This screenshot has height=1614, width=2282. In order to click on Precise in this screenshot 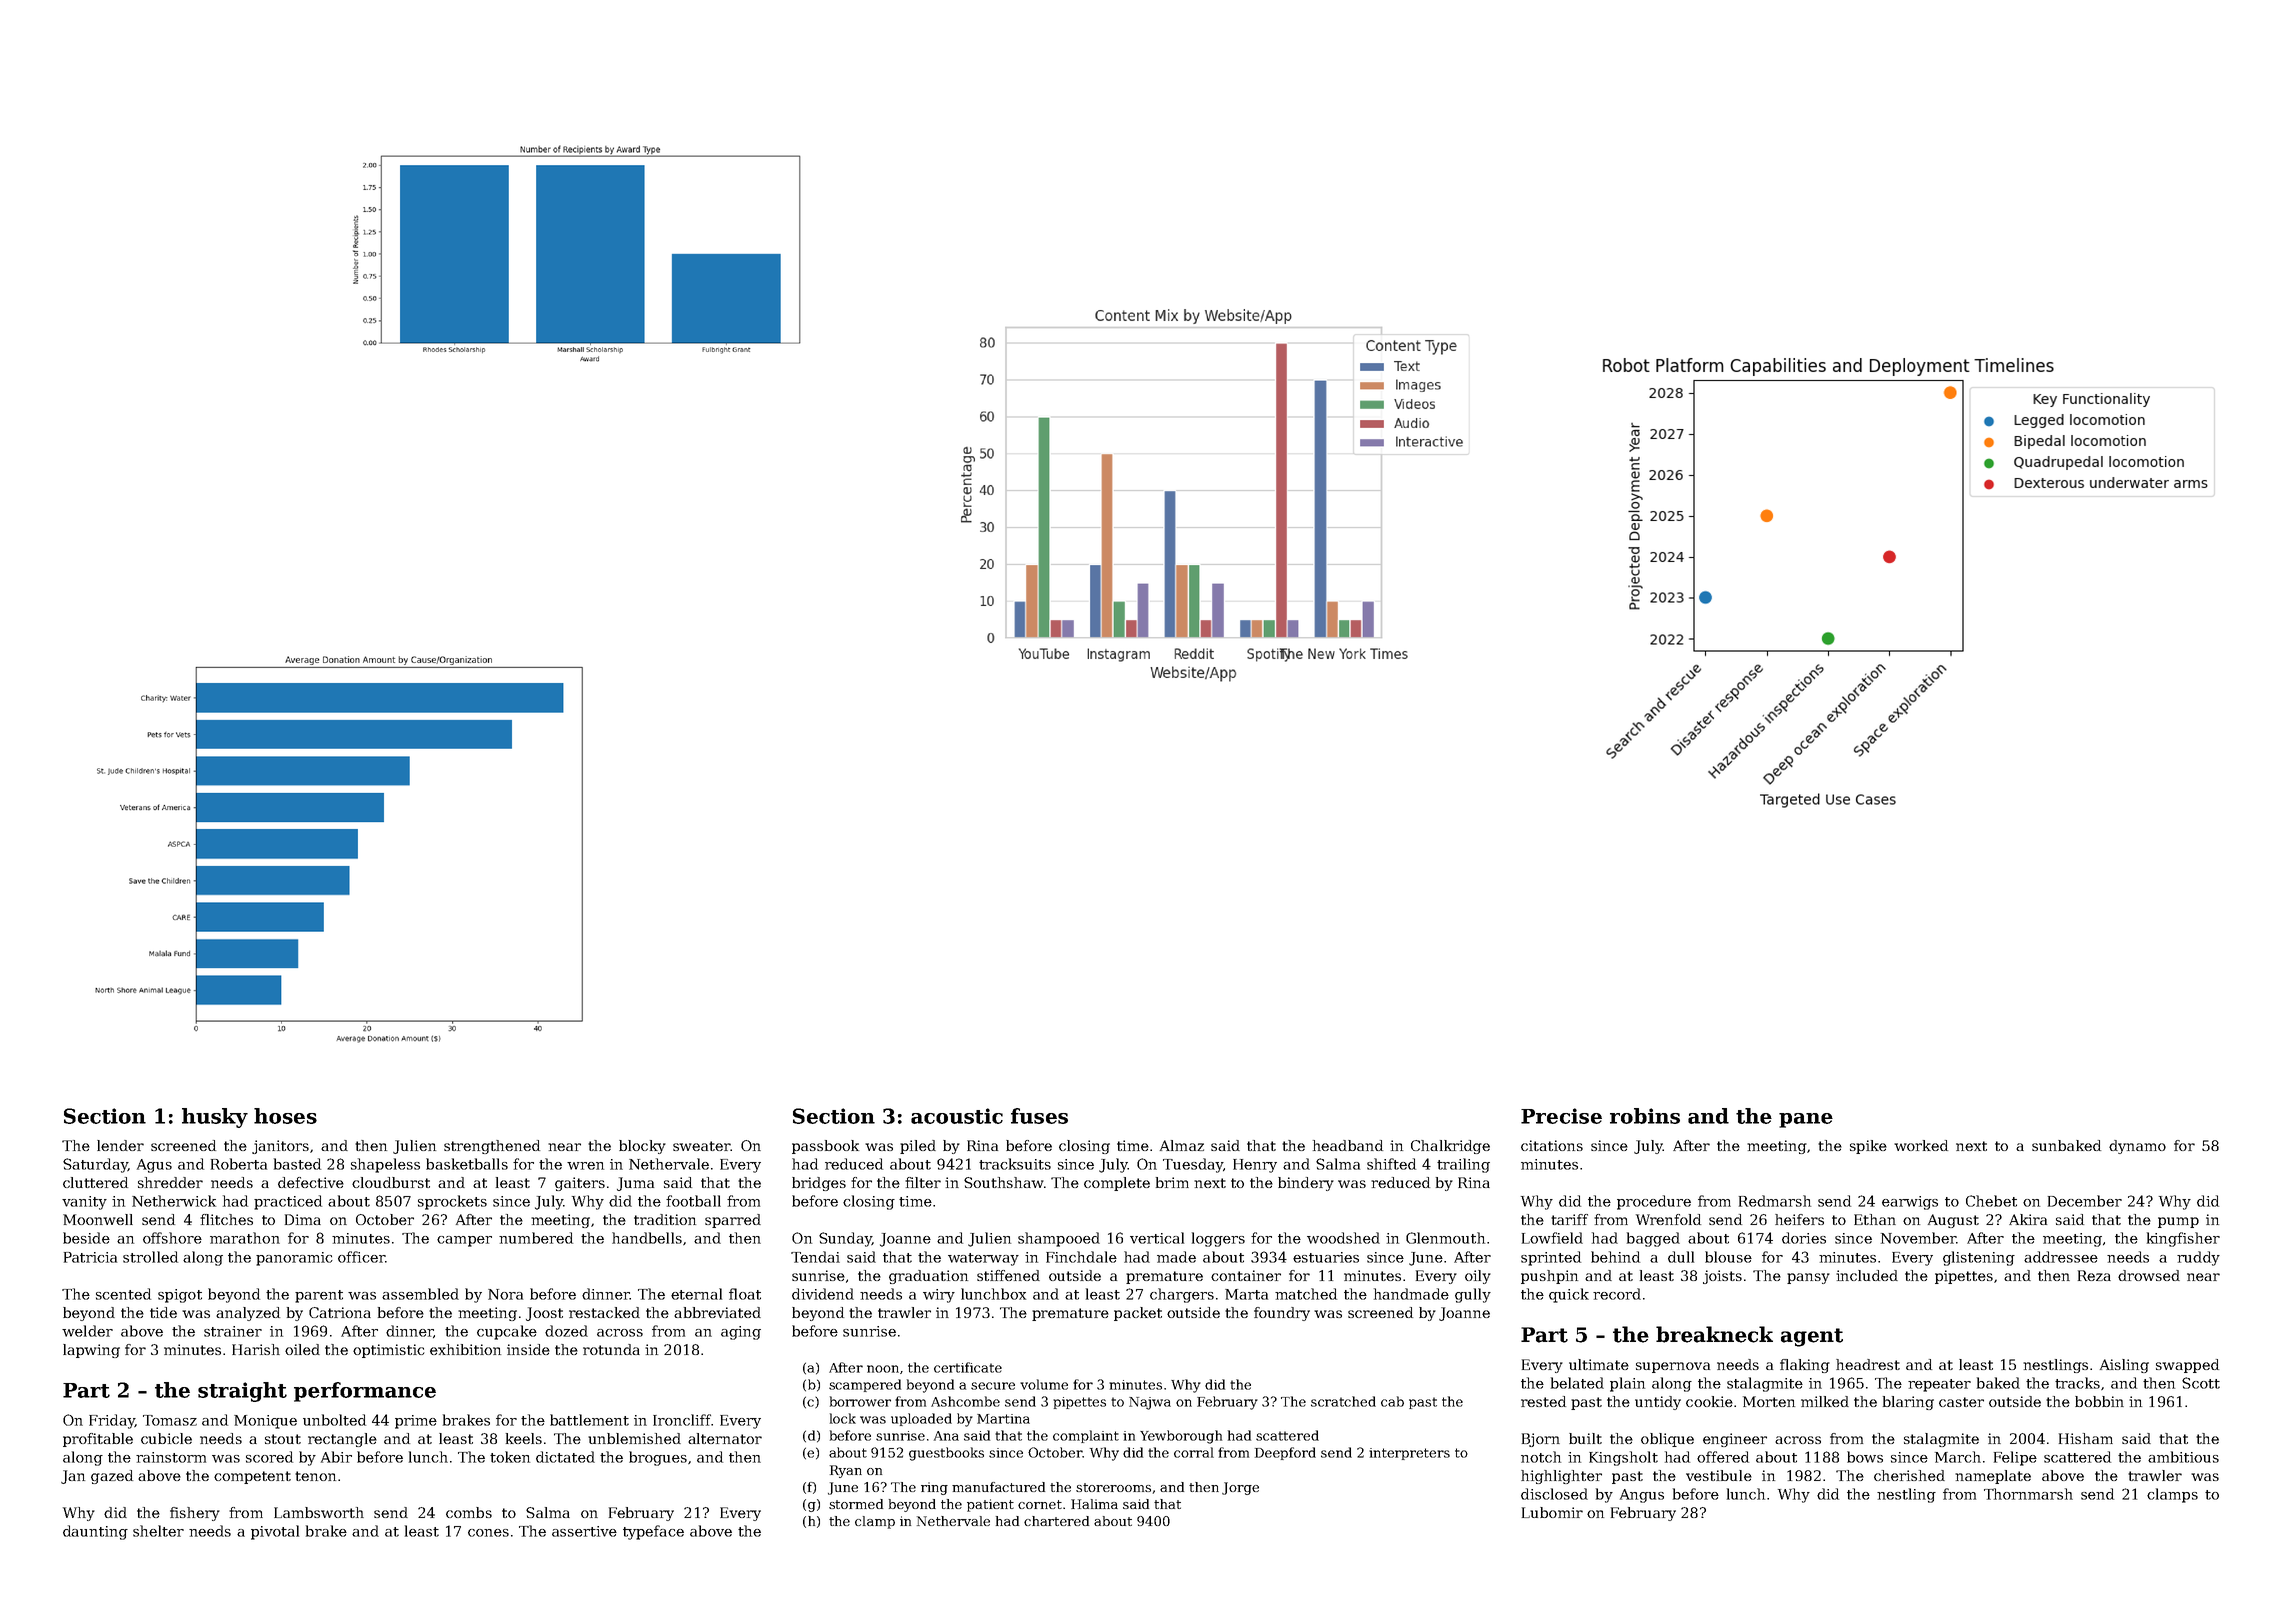, I will do `click(1561, 1116)`.
